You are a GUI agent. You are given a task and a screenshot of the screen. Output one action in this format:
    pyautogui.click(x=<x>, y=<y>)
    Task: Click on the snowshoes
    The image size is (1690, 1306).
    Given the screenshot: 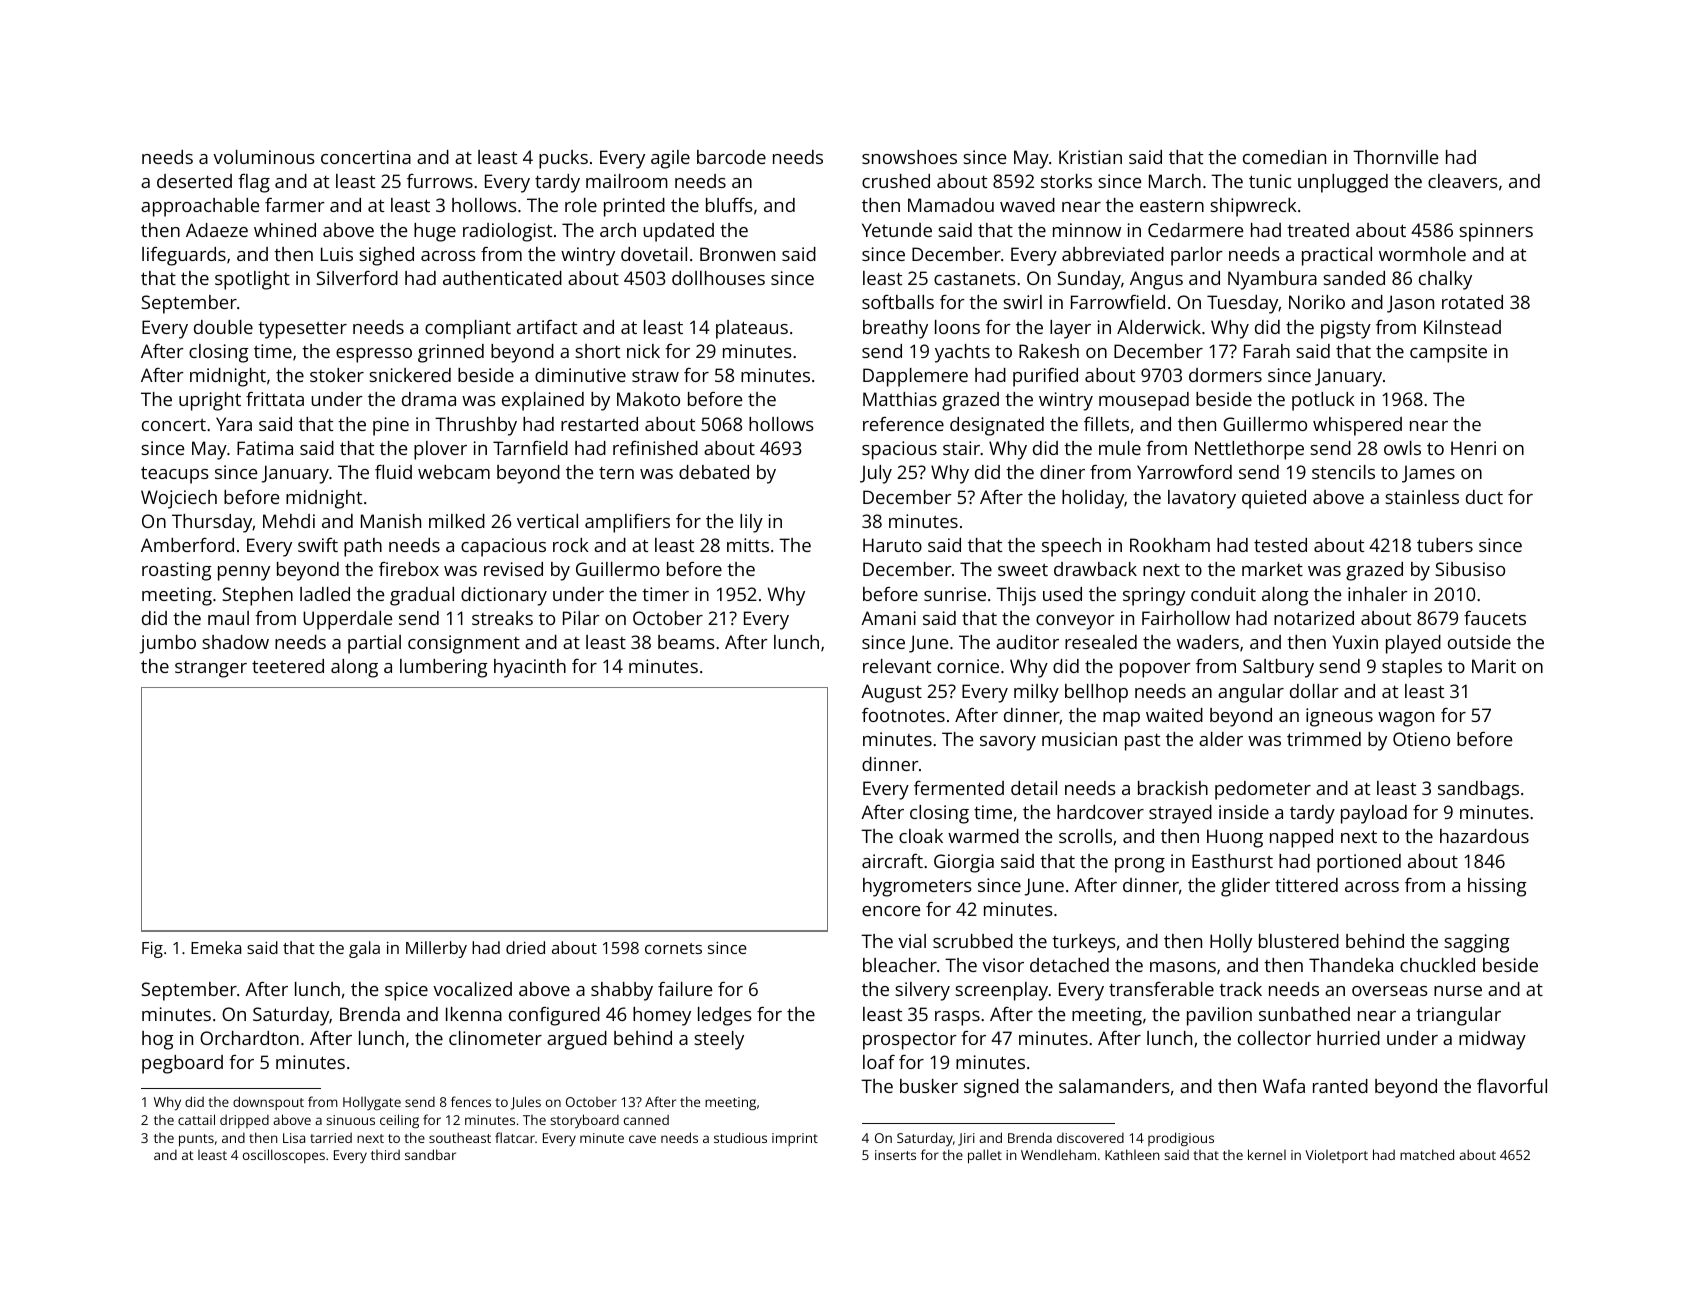 What is the action you would take?
    pyautogui.click(x=909, y=157)
